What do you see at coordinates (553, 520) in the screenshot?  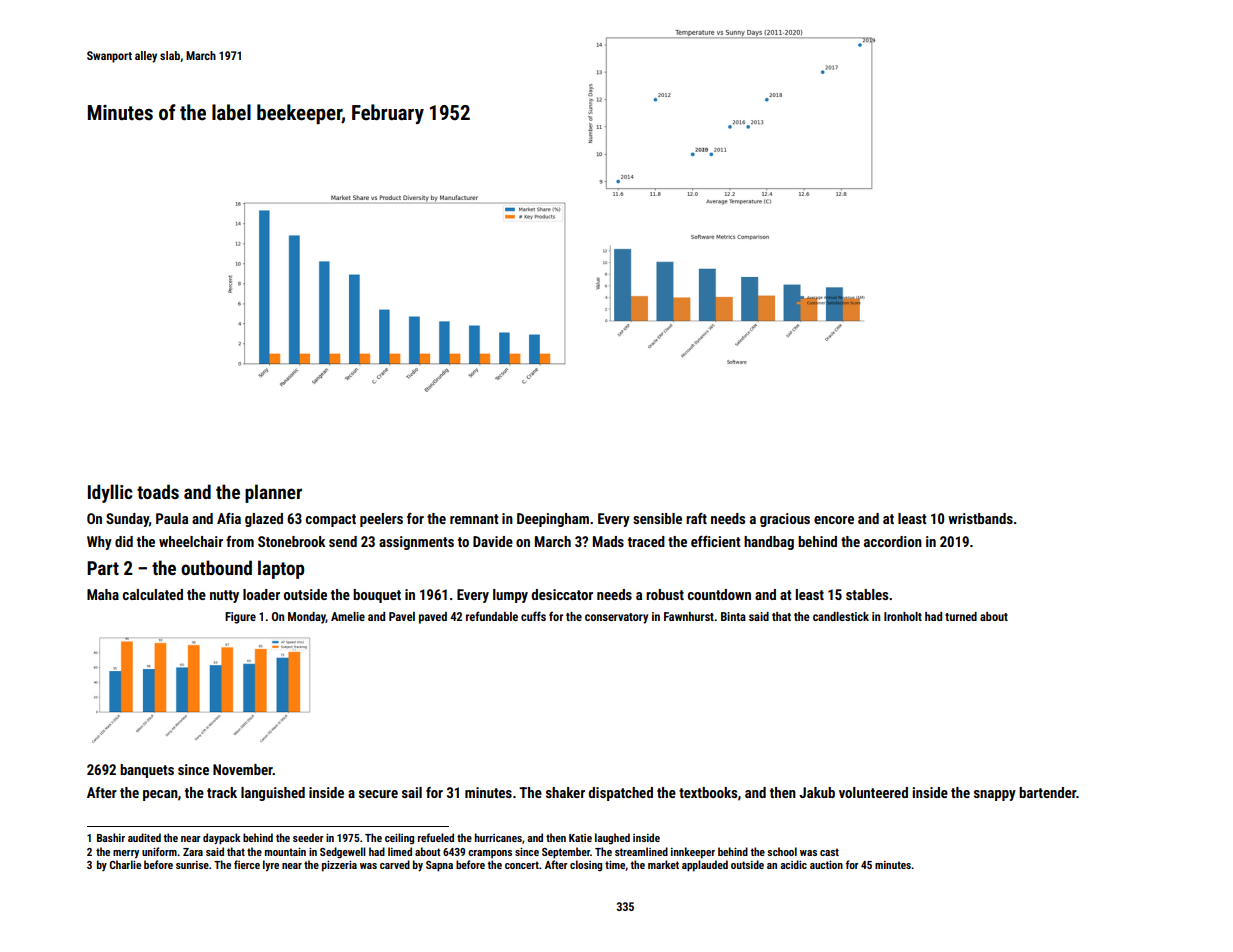 I see `Deepingham` at bounding box center [553, 520].
